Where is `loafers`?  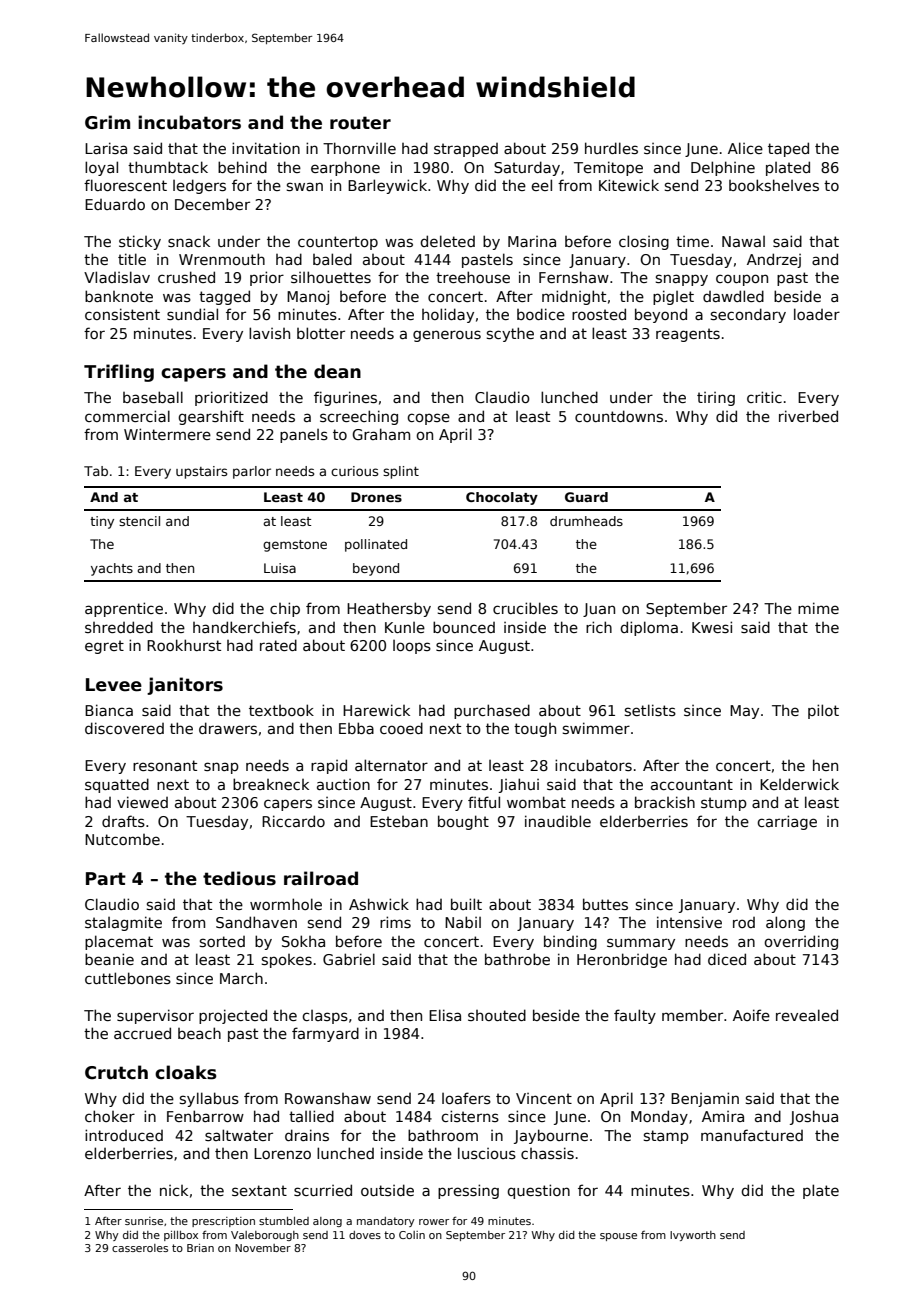 loafers is located at coordinates (466, 1098).
